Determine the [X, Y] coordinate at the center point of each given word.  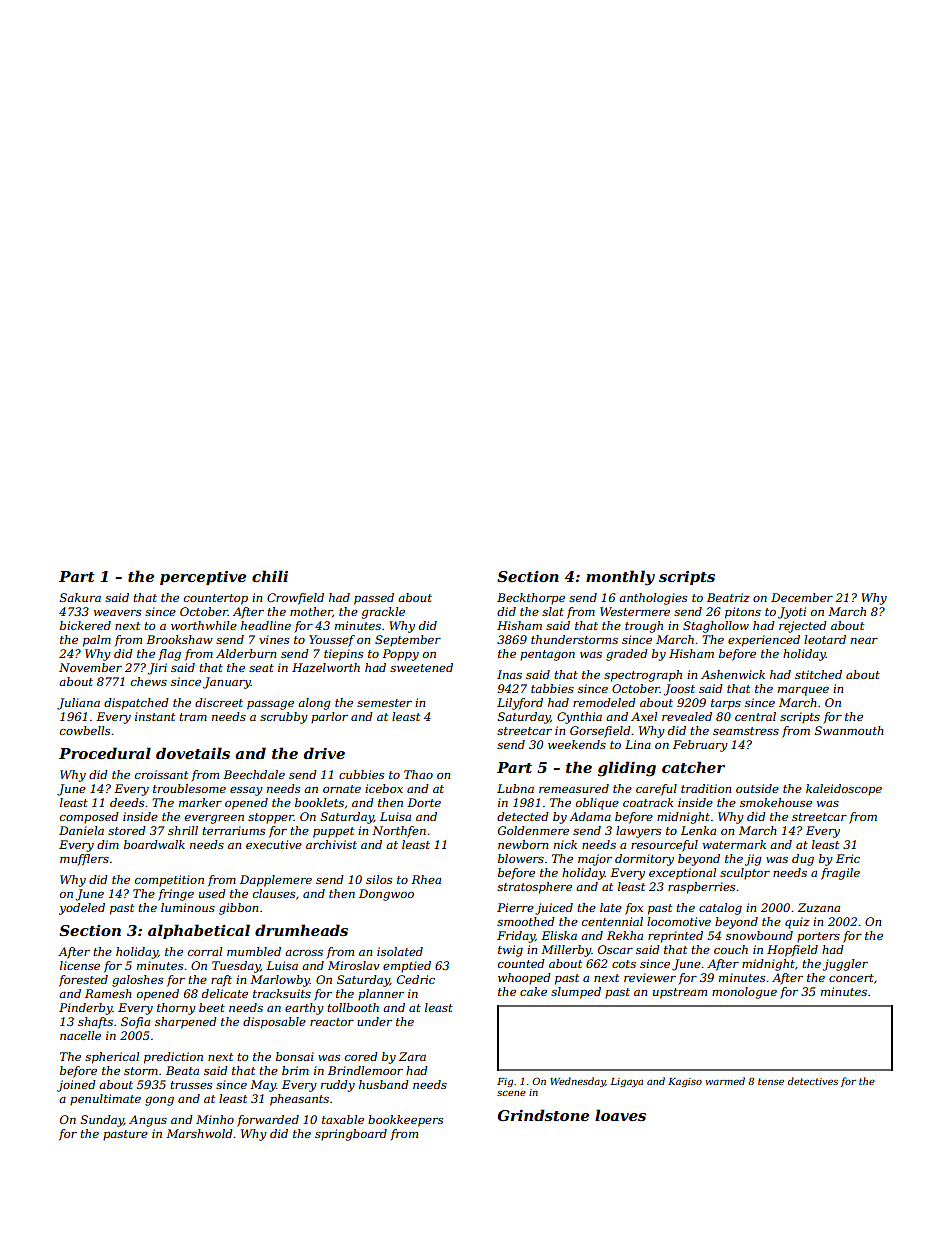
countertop [216, 599]
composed [89, 818]
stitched [818, 674]
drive [324, 753]
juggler [845, 965]
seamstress [746, 731]
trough [644, 627]
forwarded [268, 1121]
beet [212, 1007]
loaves [620, 1115]
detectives [813, 1081]
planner [381, 995]
